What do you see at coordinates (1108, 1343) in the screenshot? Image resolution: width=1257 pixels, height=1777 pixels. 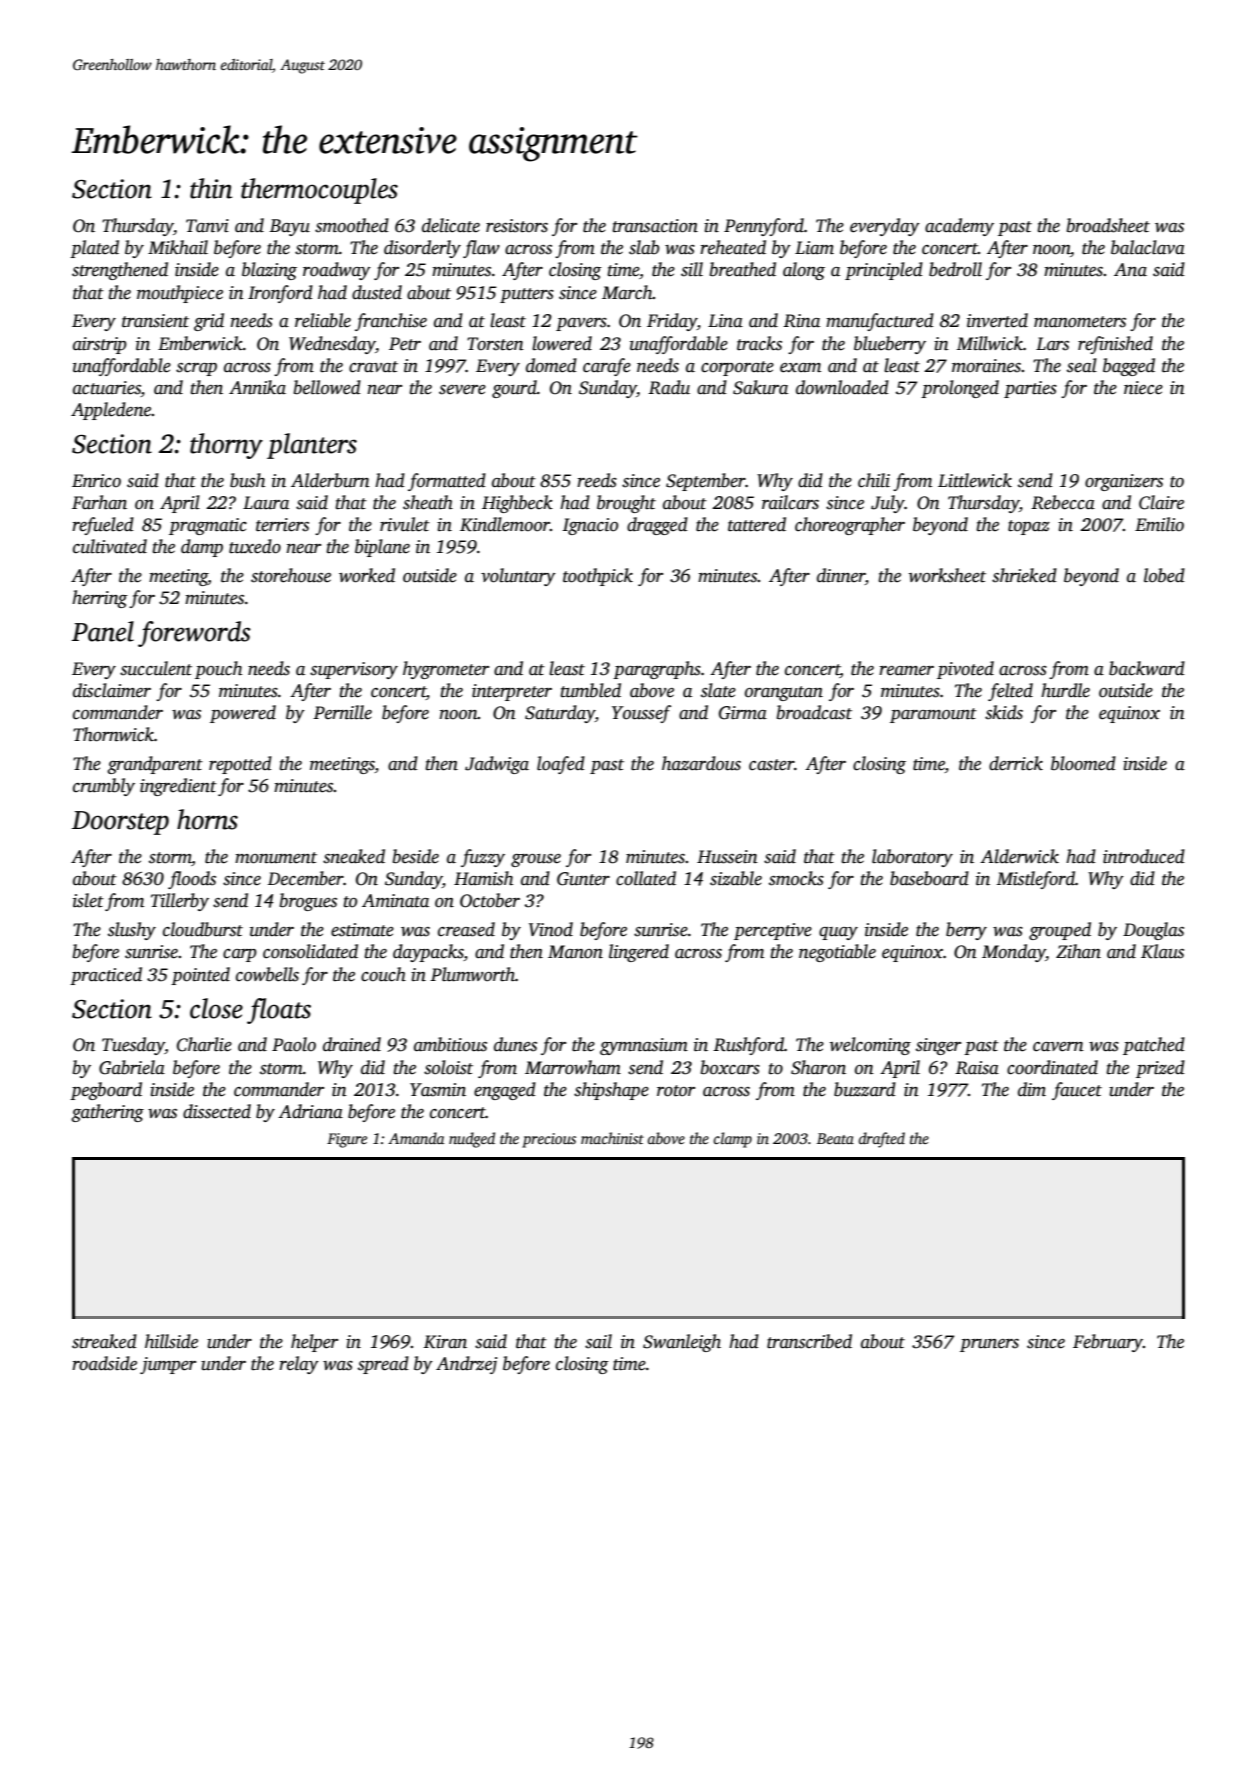 I see `February` at bounding box center [1108, 1343].
